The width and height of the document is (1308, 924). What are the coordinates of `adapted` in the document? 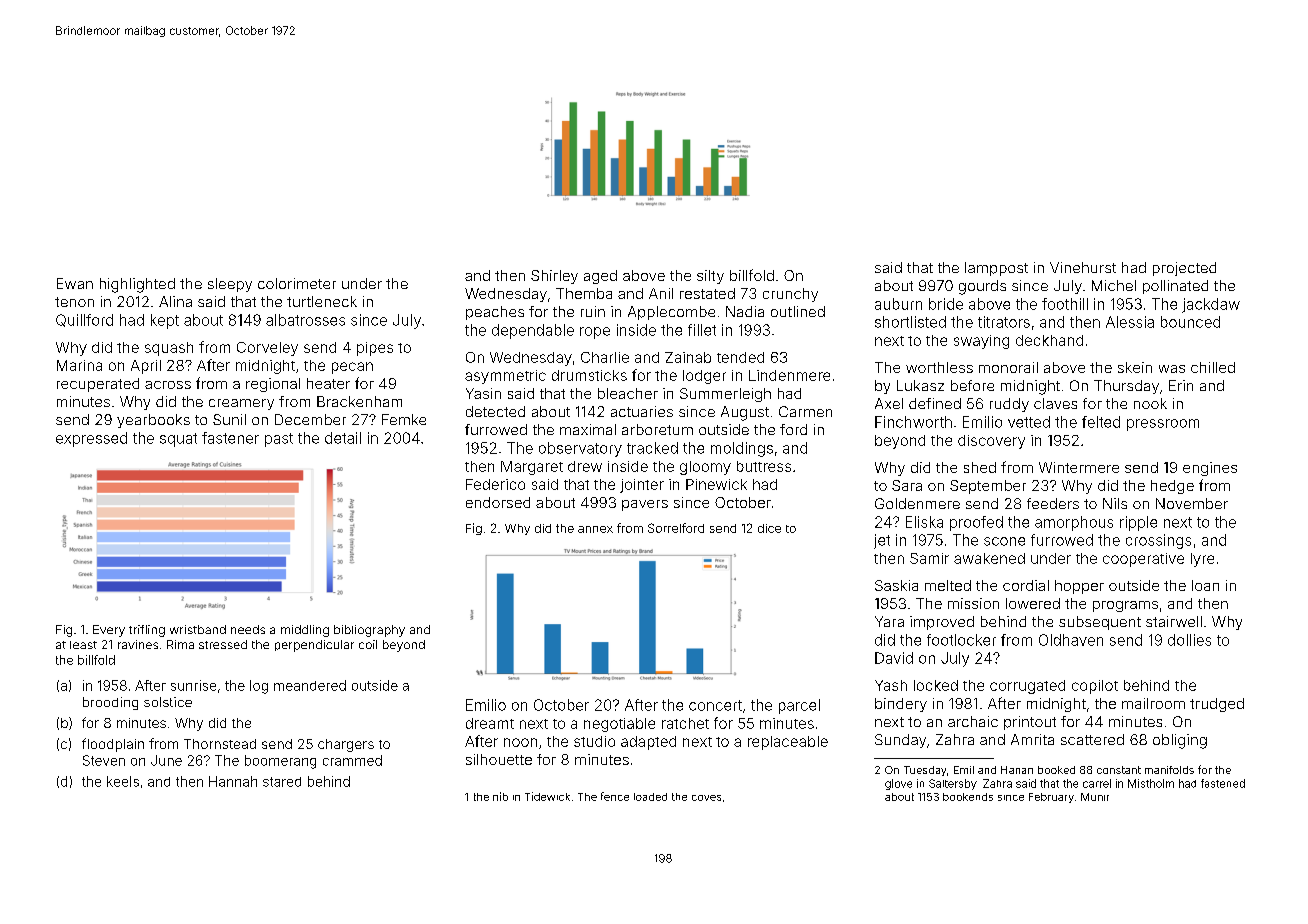 It's located at (648, 743).
